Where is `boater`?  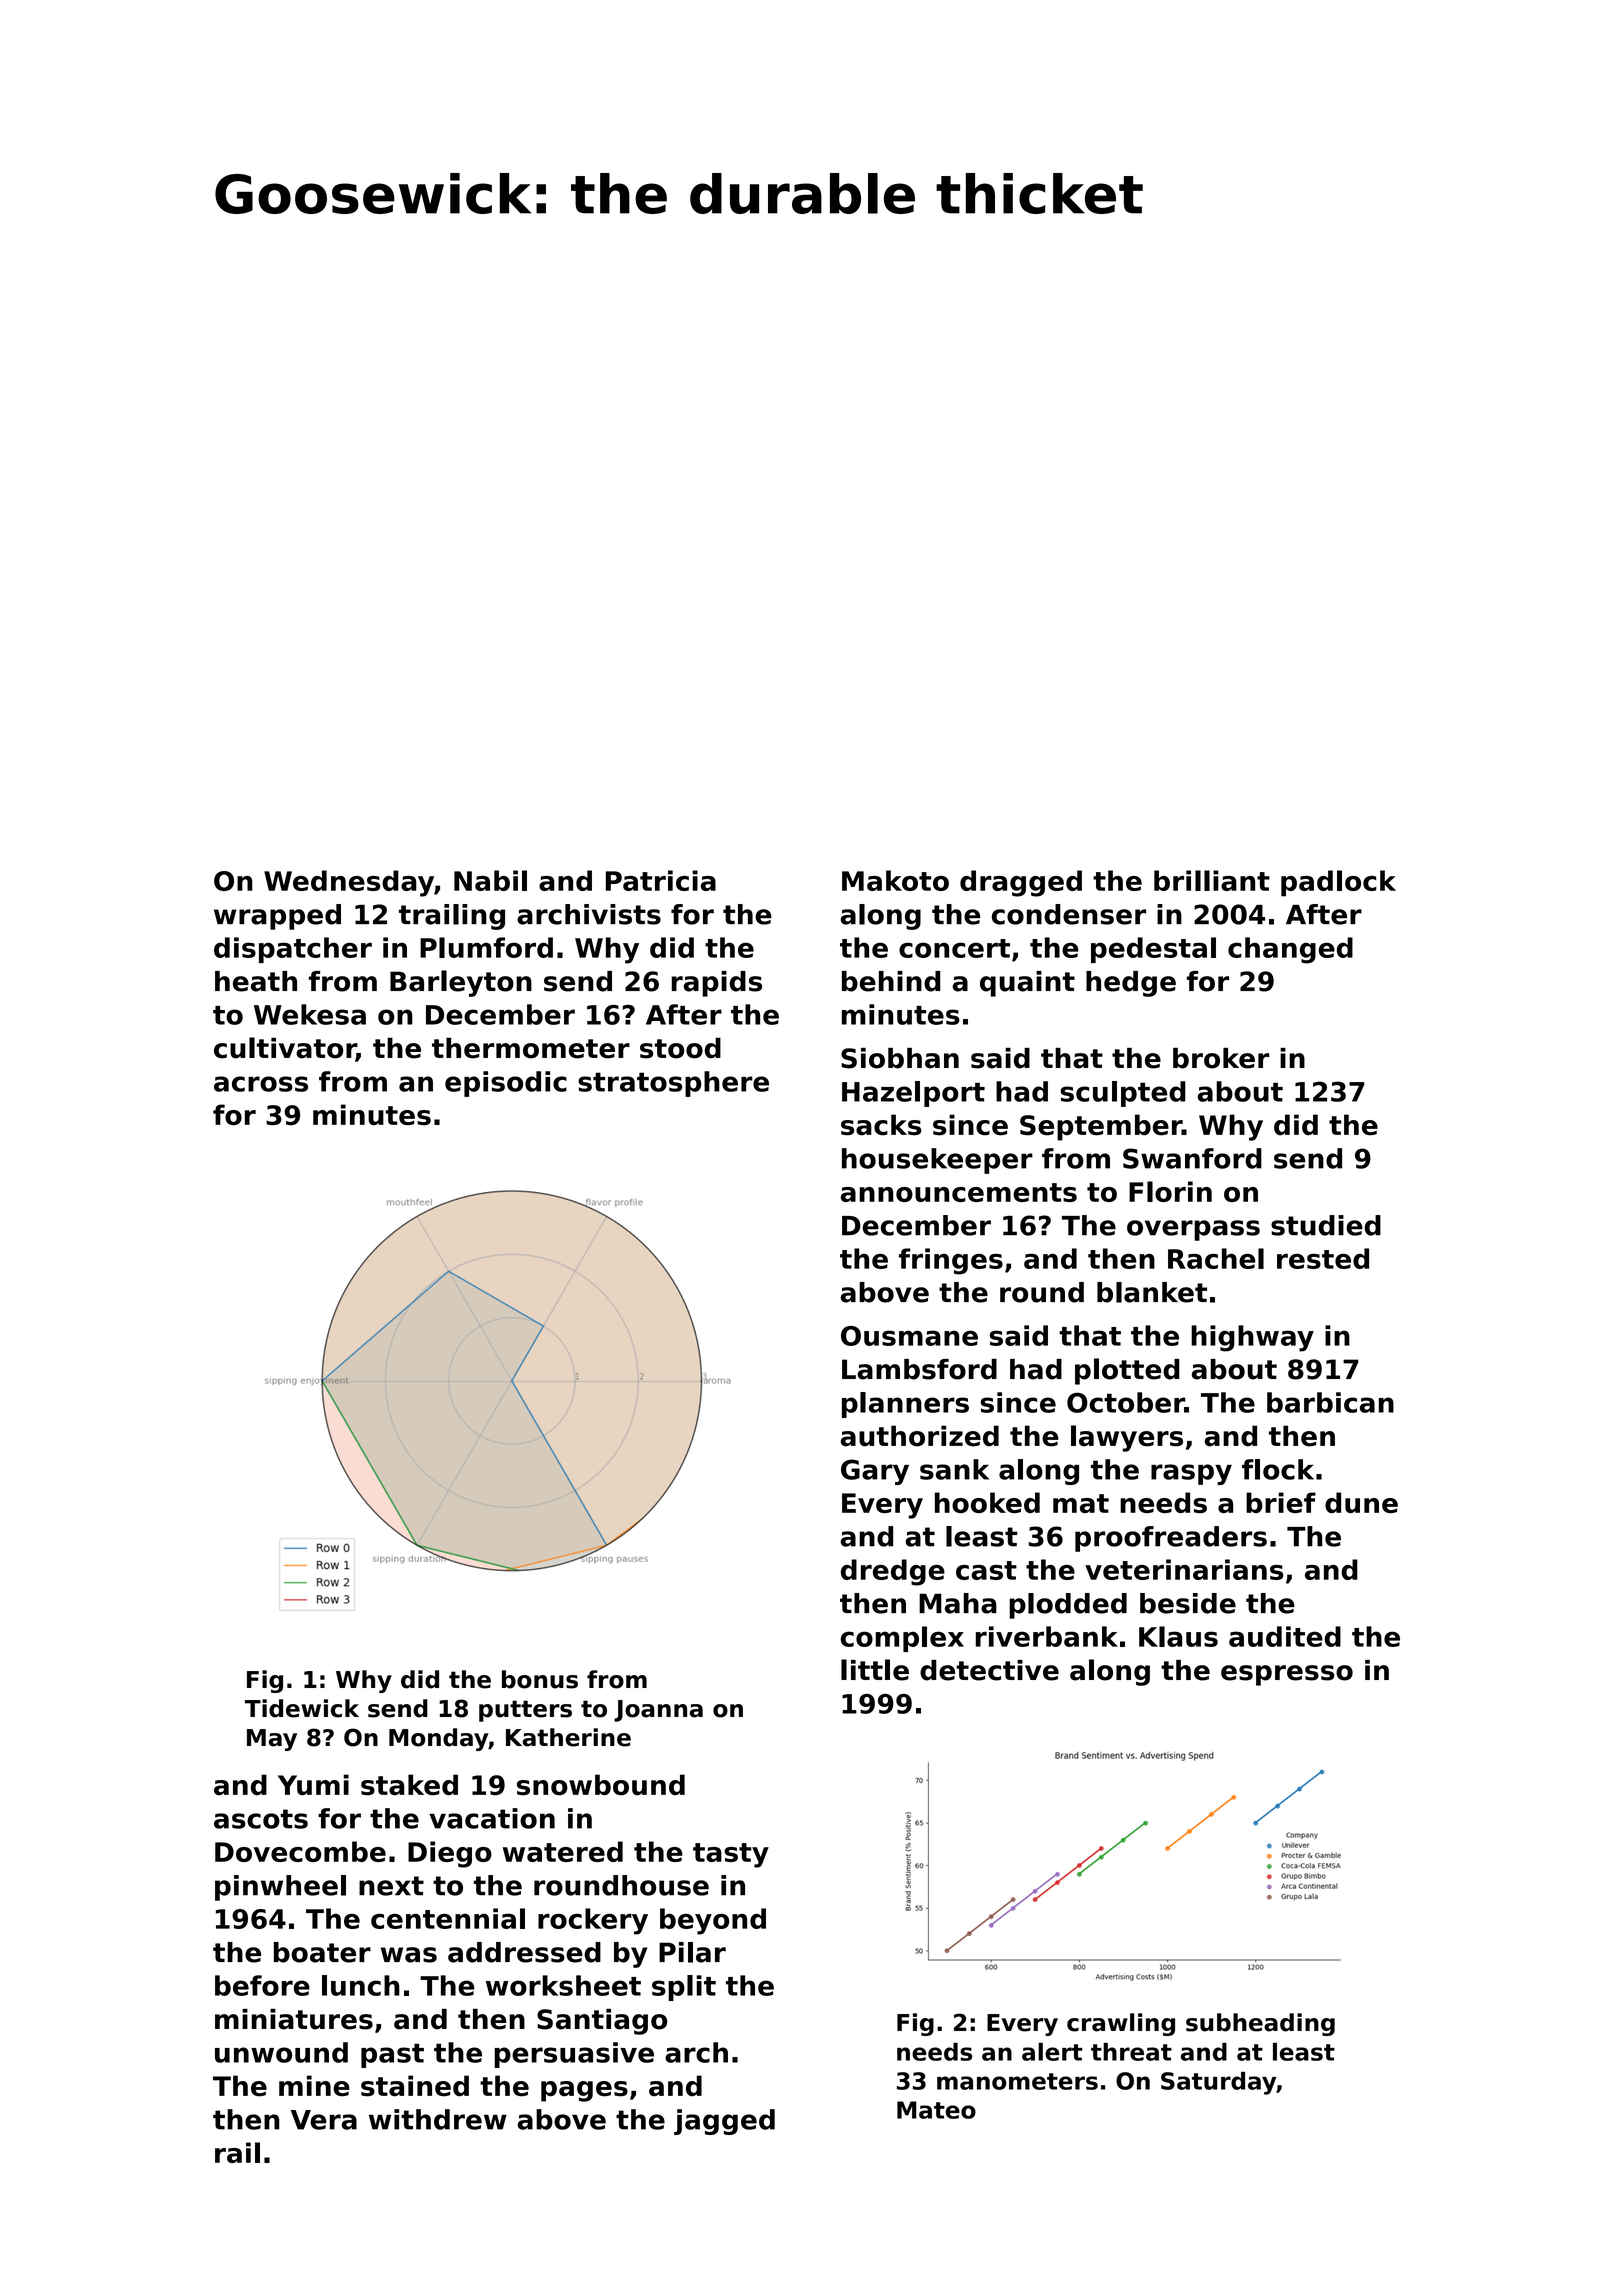
boater is located at coordinates (322, 1952).
